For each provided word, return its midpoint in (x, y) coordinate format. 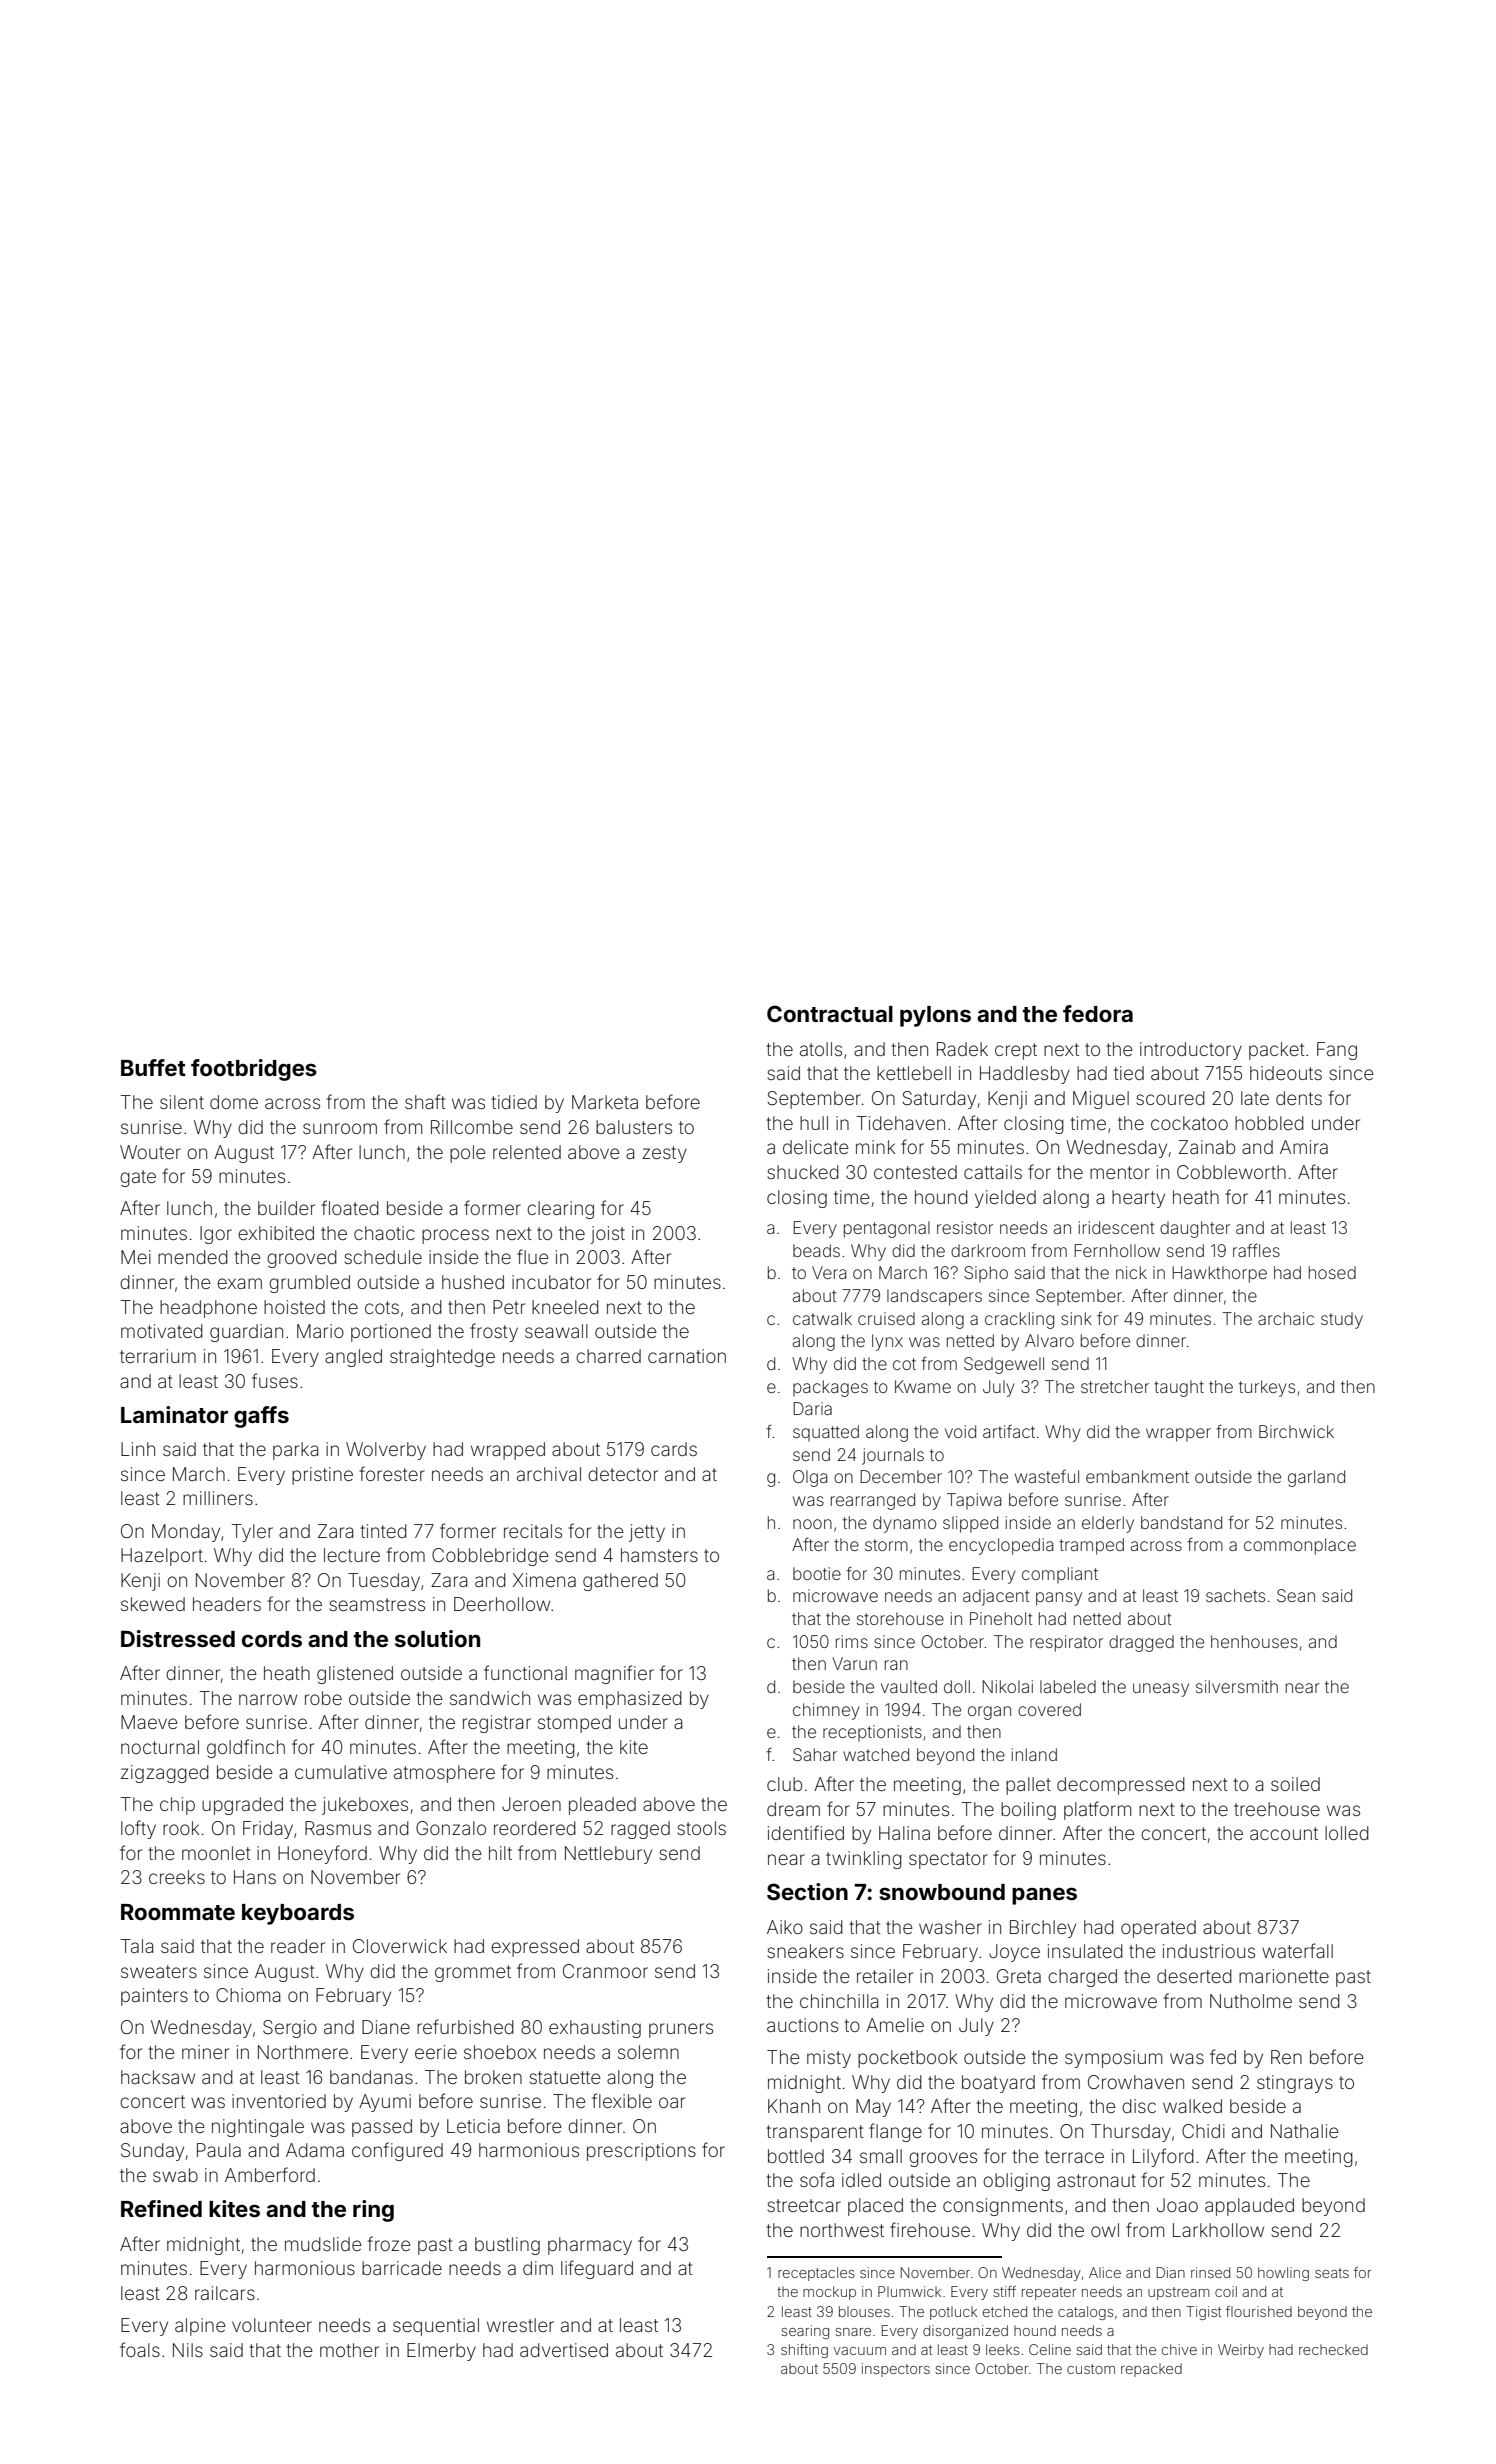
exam (239, 1283)
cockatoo (1189, 1123)
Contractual (830, 1013)
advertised (564, 2350)
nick (1131, 1272)
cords (272, 1639)
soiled (1295, 1784)
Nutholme (1251, 2001)
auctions (802, 2025)
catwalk (822, 1318)
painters (154, 1997)
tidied (514, 1102)
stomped (574, 1724)
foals (140, 2349)
